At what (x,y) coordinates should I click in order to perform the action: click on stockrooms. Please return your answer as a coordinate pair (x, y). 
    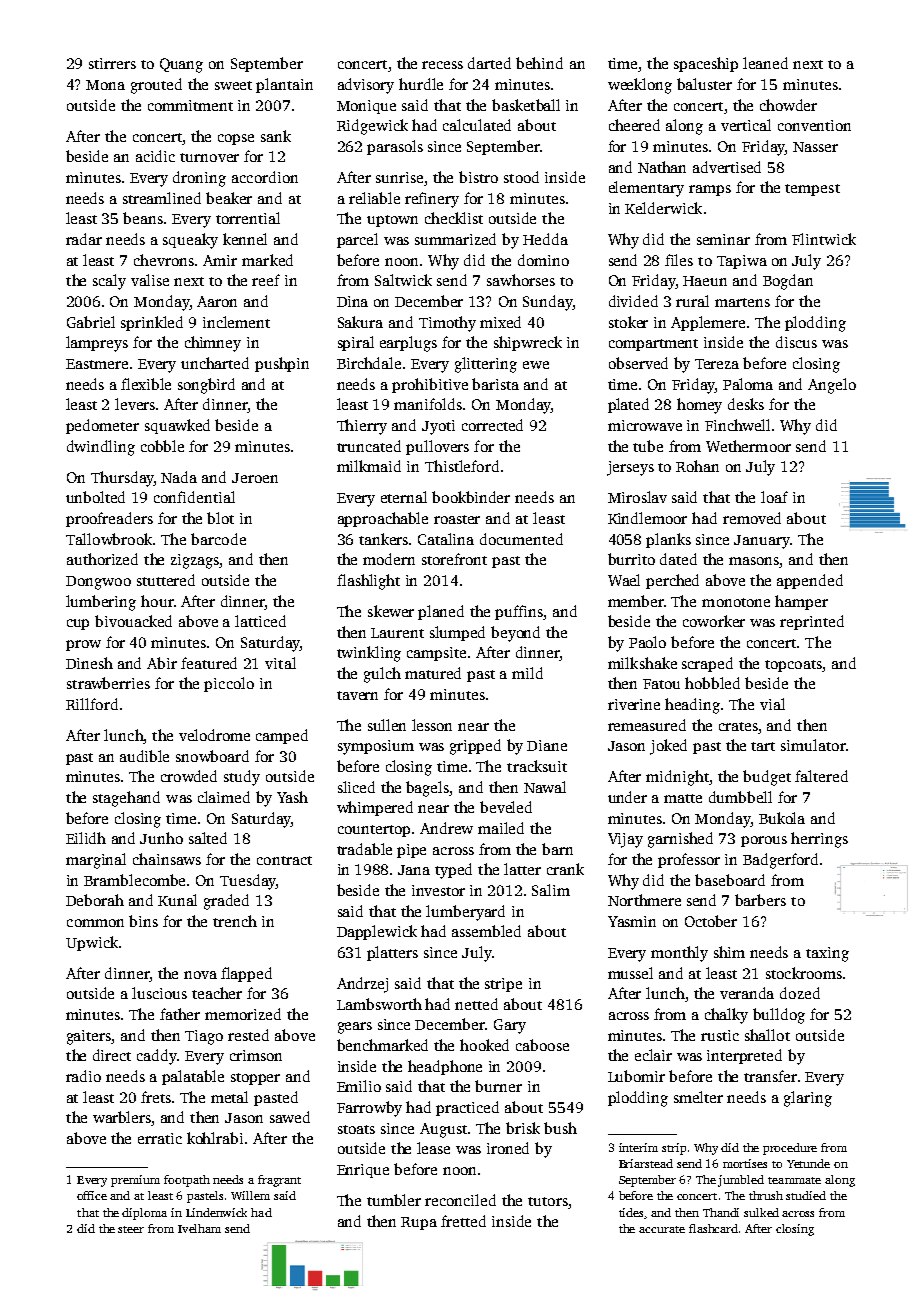
    Looking at the image, I should click on (804, 973).
